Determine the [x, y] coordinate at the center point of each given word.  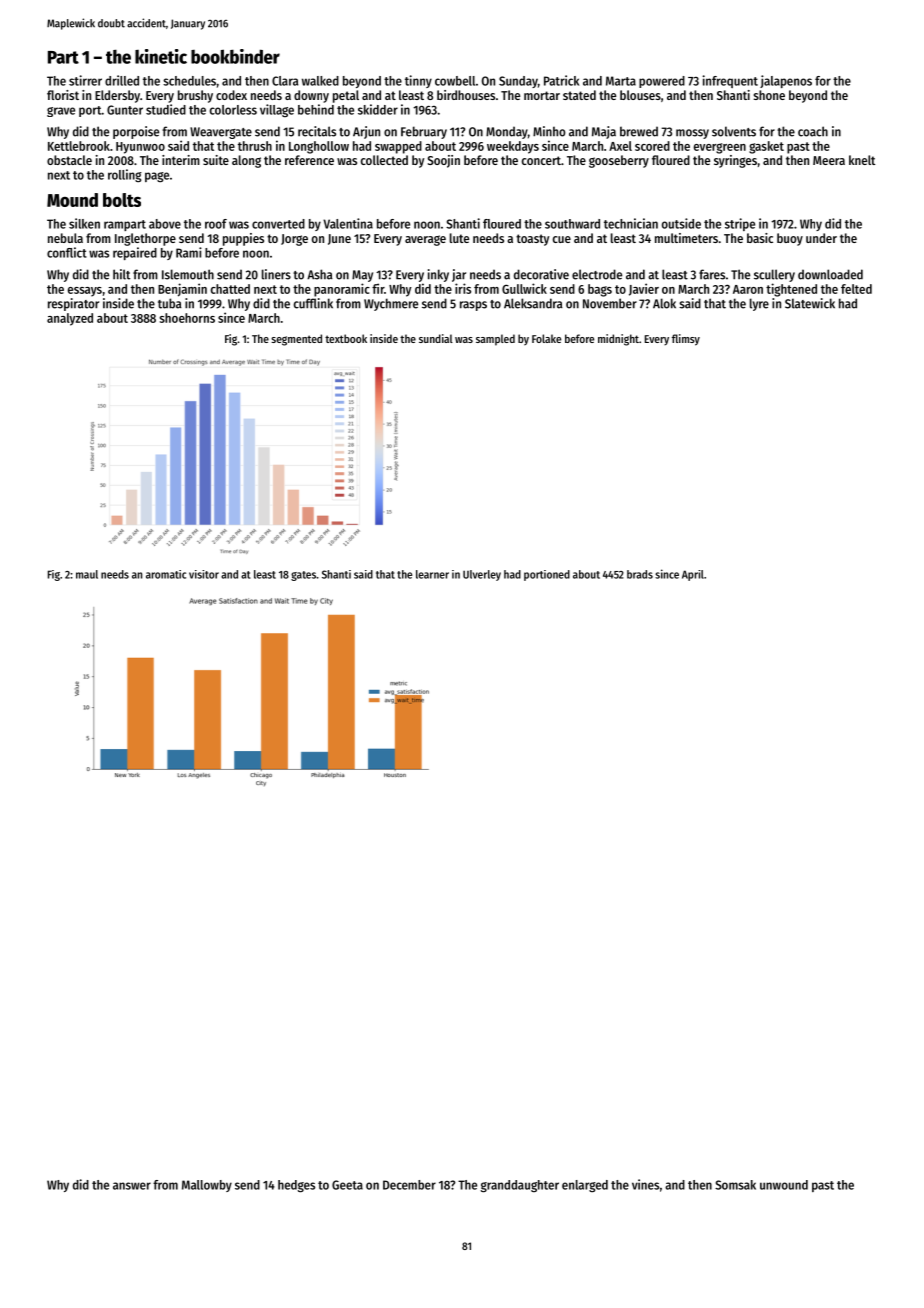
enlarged [585, 1186]
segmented [296, 340]
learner [432, 574]
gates [303, 576]
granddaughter [519, 1186]
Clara [285, 81]
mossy [692, 134]
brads [640, 574]
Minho [549, 131]
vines [645, 1184]
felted [856, 289]
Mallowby [207, 1186]
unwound [784, 1185]
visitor [204, 574]
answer [132, 1186]
